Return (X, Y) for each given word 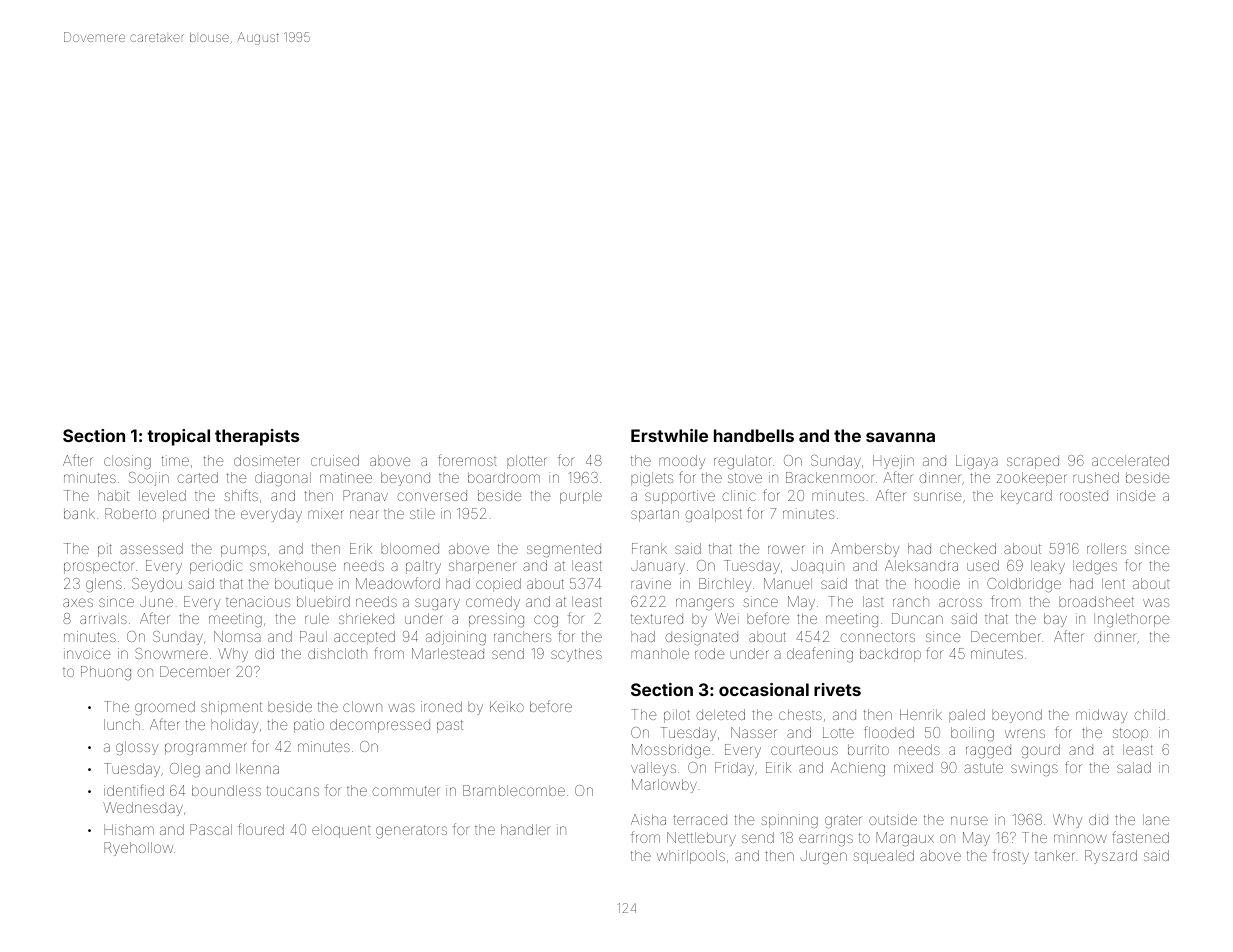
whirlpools (691, 857)
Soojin (149, 479)
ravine (651, 583)
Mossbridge (671, 751)
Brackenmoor (830, 477)
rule (317, 618)
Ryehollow (138, 849)
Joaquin (817, 567)
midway (1101, 716)
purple (581, 497)
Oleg (185, 770)
